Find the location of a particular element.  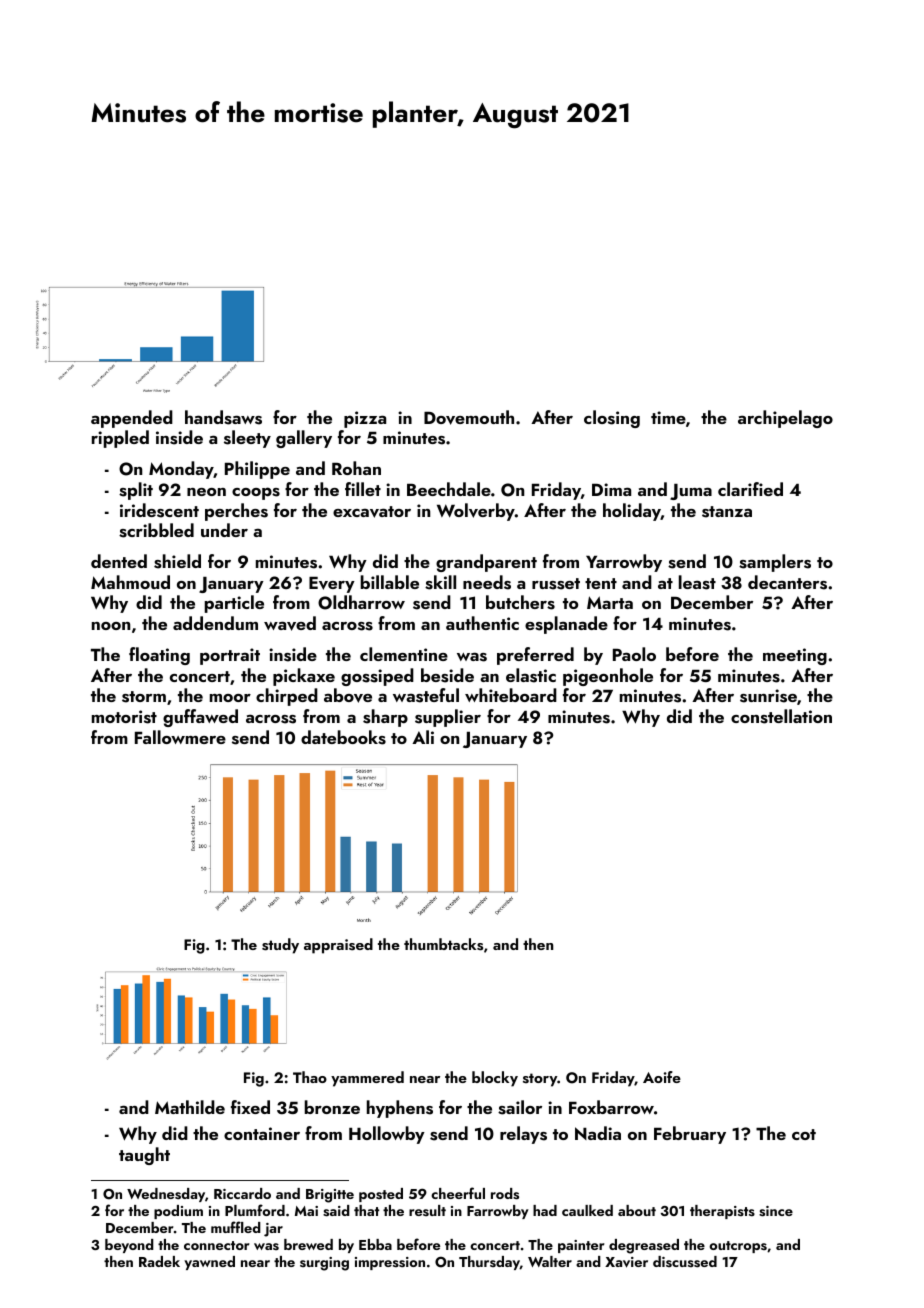

clarified is located at coordinates (750, 489).
